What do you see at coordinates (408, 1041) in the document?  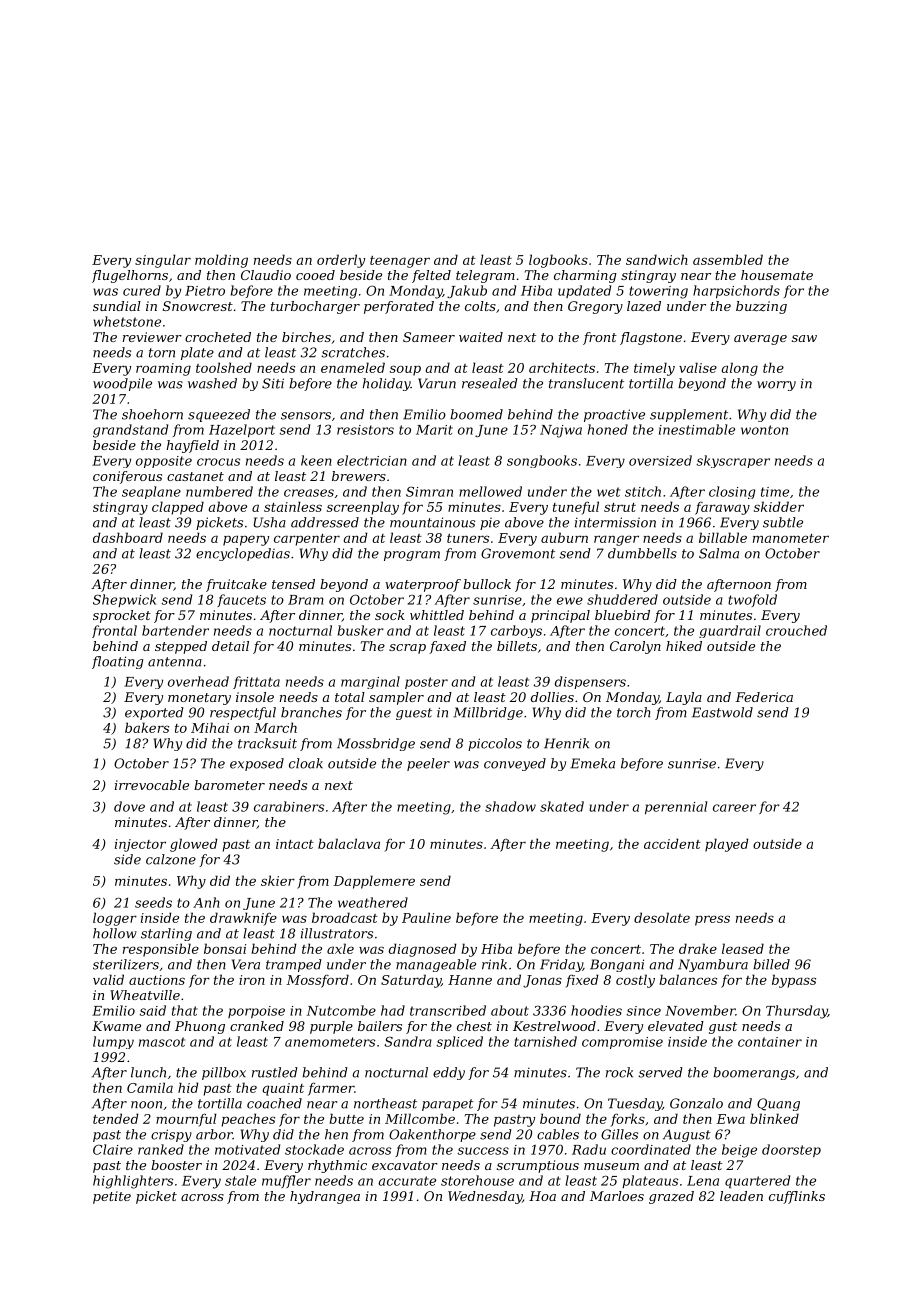 I see `Sandra` at bounding box center [408, 1041].
